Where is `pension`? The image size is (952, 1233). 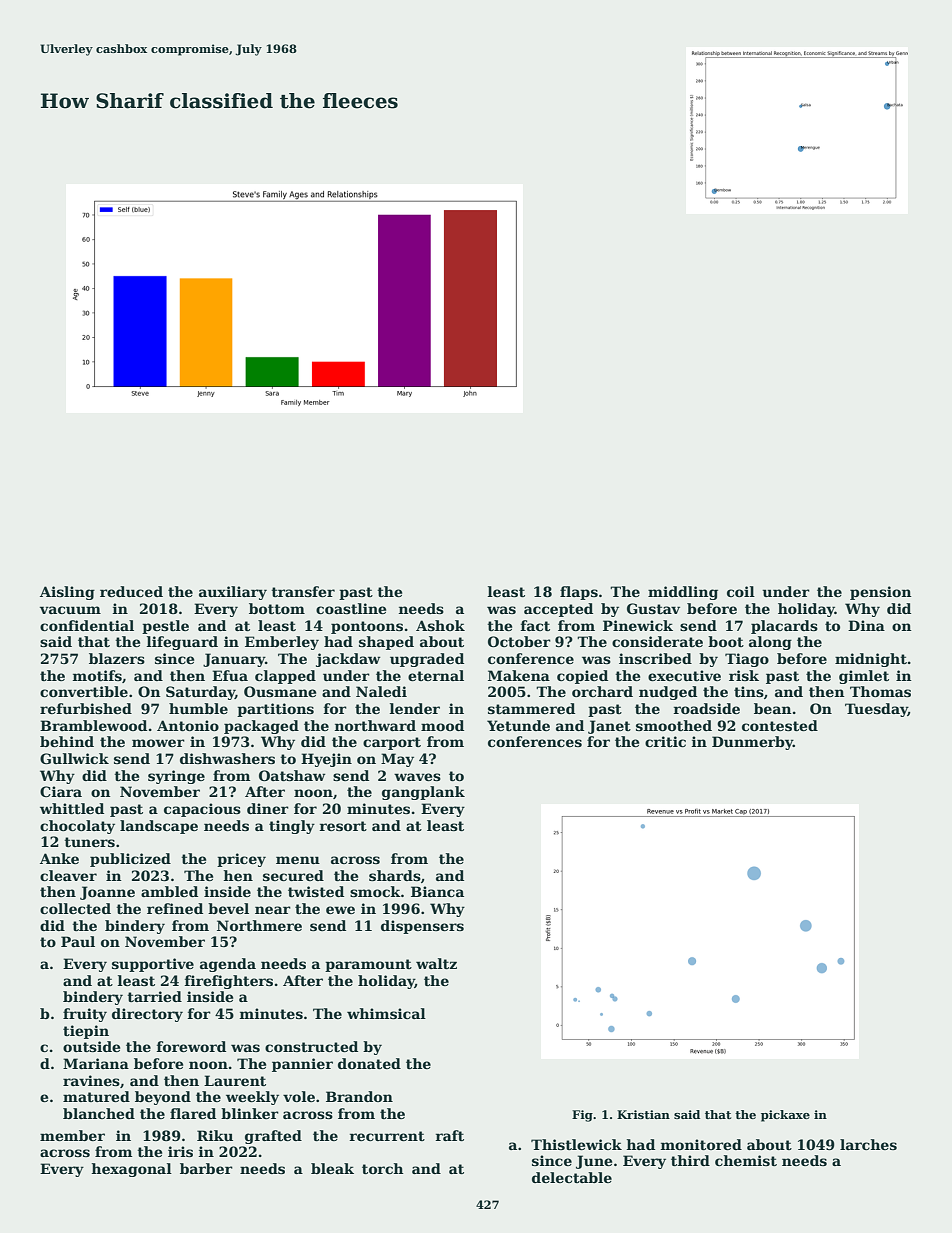 pension is located at coordinates (881, 593).
